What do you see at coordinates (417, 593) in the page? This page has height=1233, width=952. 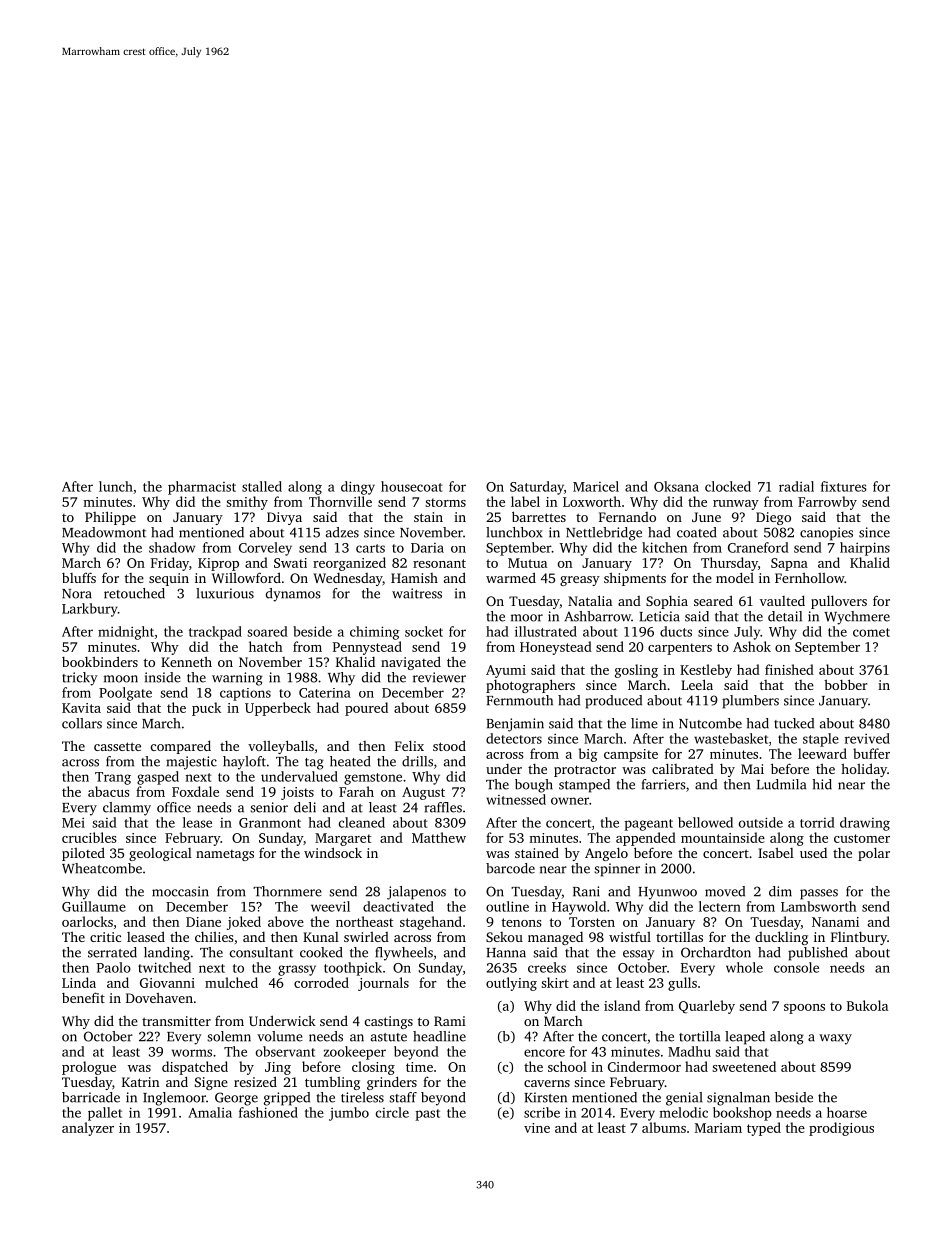 I see `waitress` at bounding box center [417, 593].
